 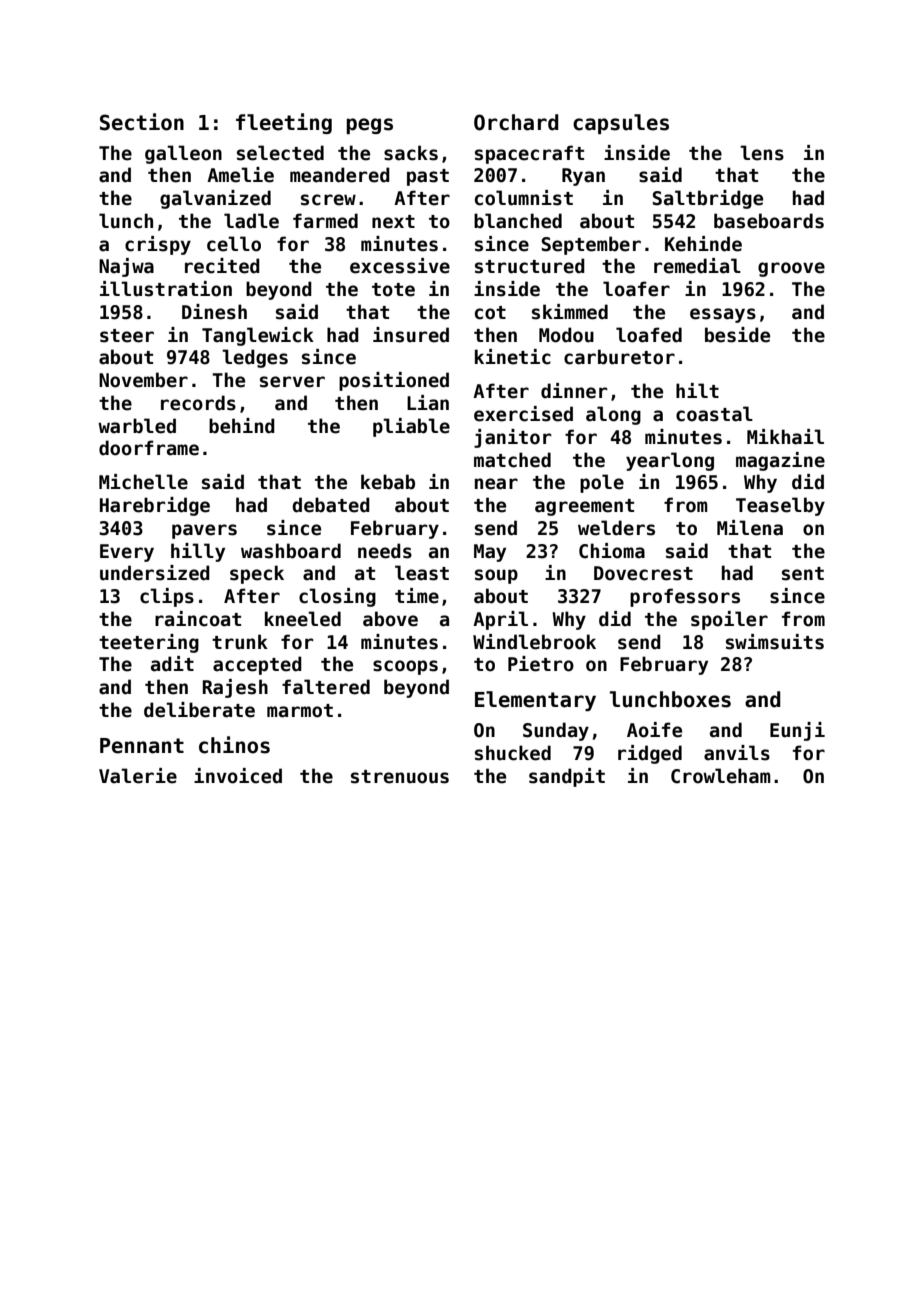 I want to click on beside, so click(x=737, y=335).
